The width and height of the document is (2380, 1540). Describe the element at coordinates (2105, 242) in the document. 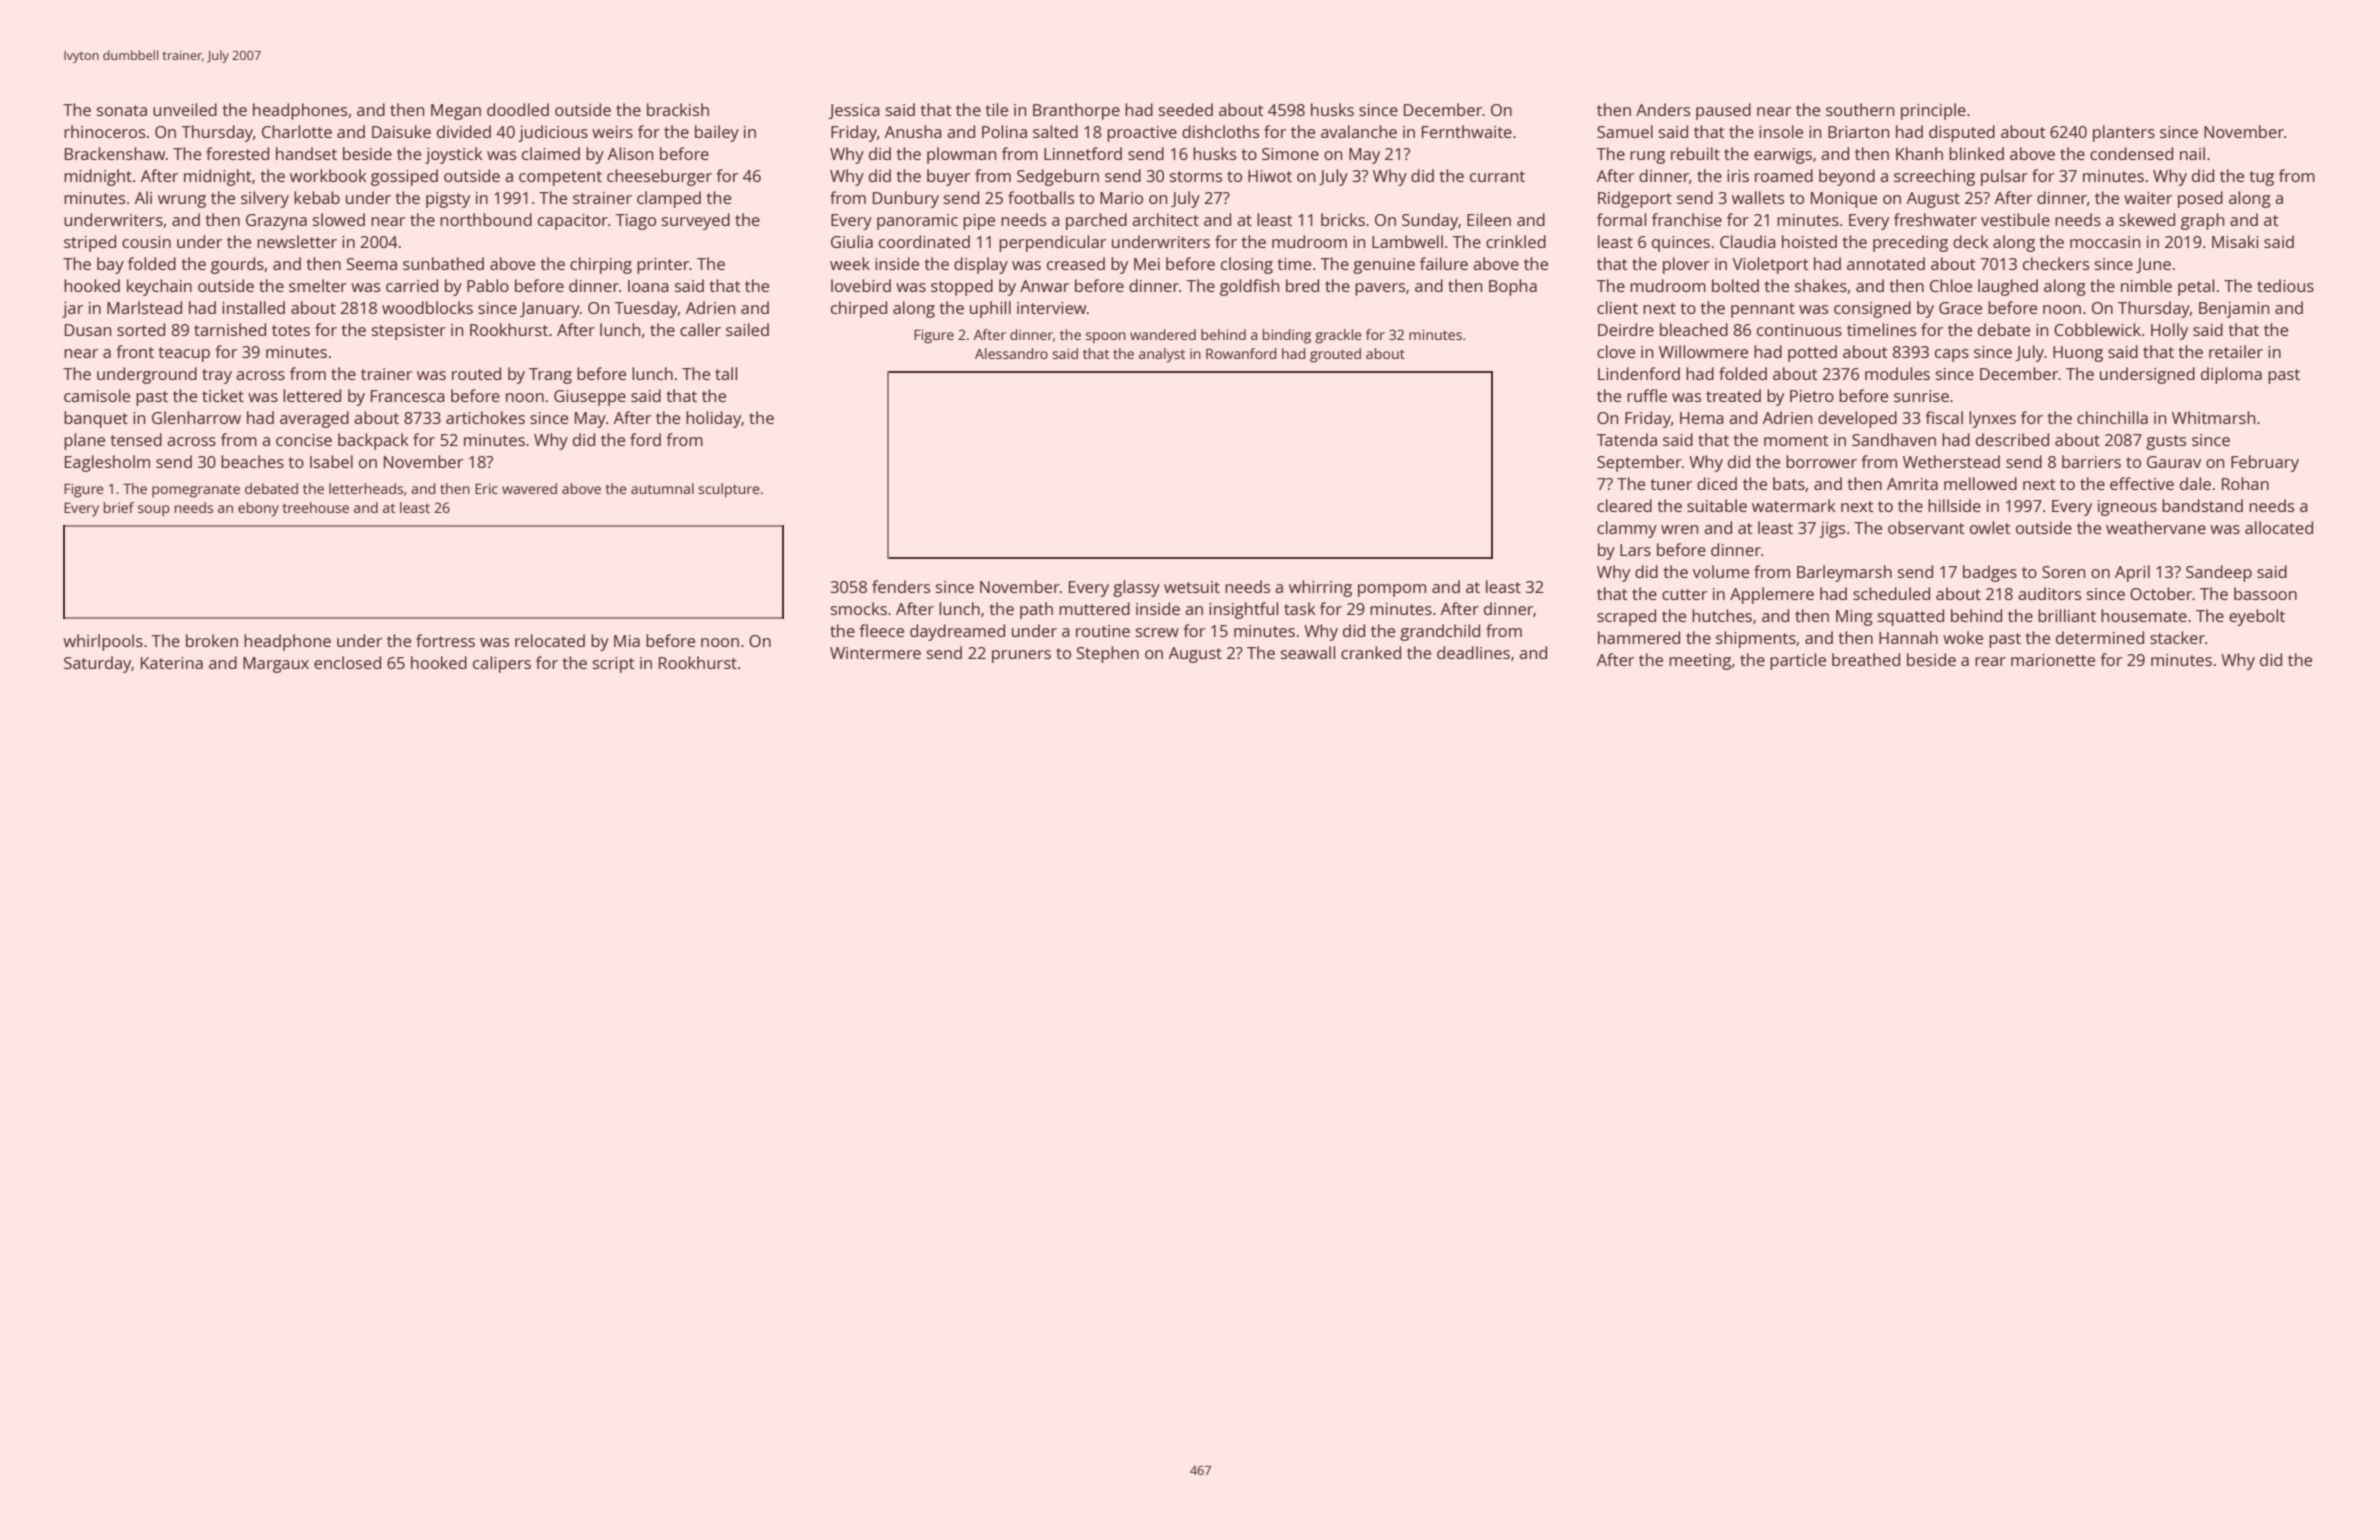

I see `moccasin` at that location.
